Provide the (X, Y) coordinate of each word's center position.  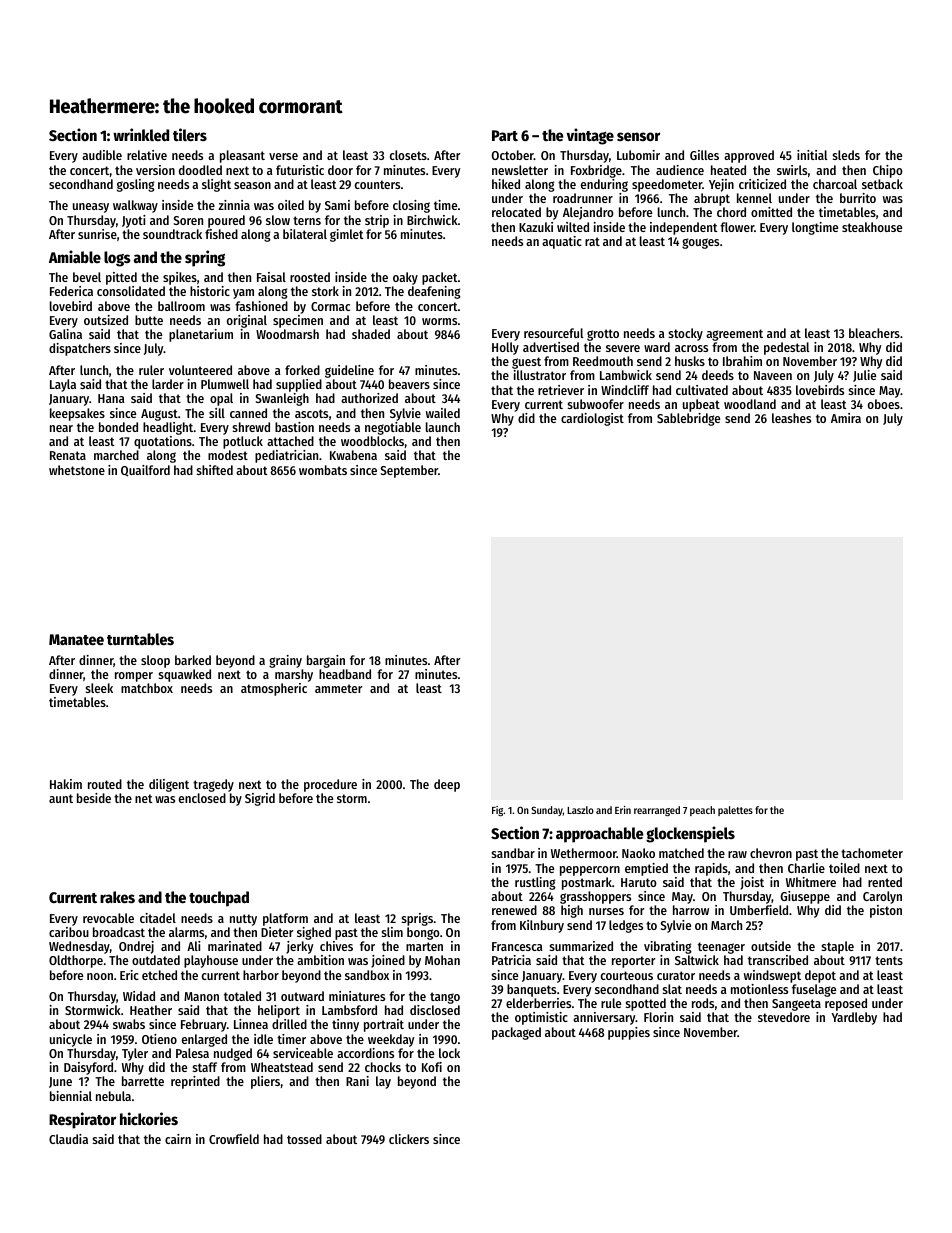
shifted (215, 470)
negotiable (393, 428)
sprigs (417, 919)
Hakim (66, 784)
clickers (409, 1139)
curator (676, 975)
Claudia (68, 1139)
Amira (846, 418)
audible (102, 155)
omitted (771, 212)
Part (505, 135)
